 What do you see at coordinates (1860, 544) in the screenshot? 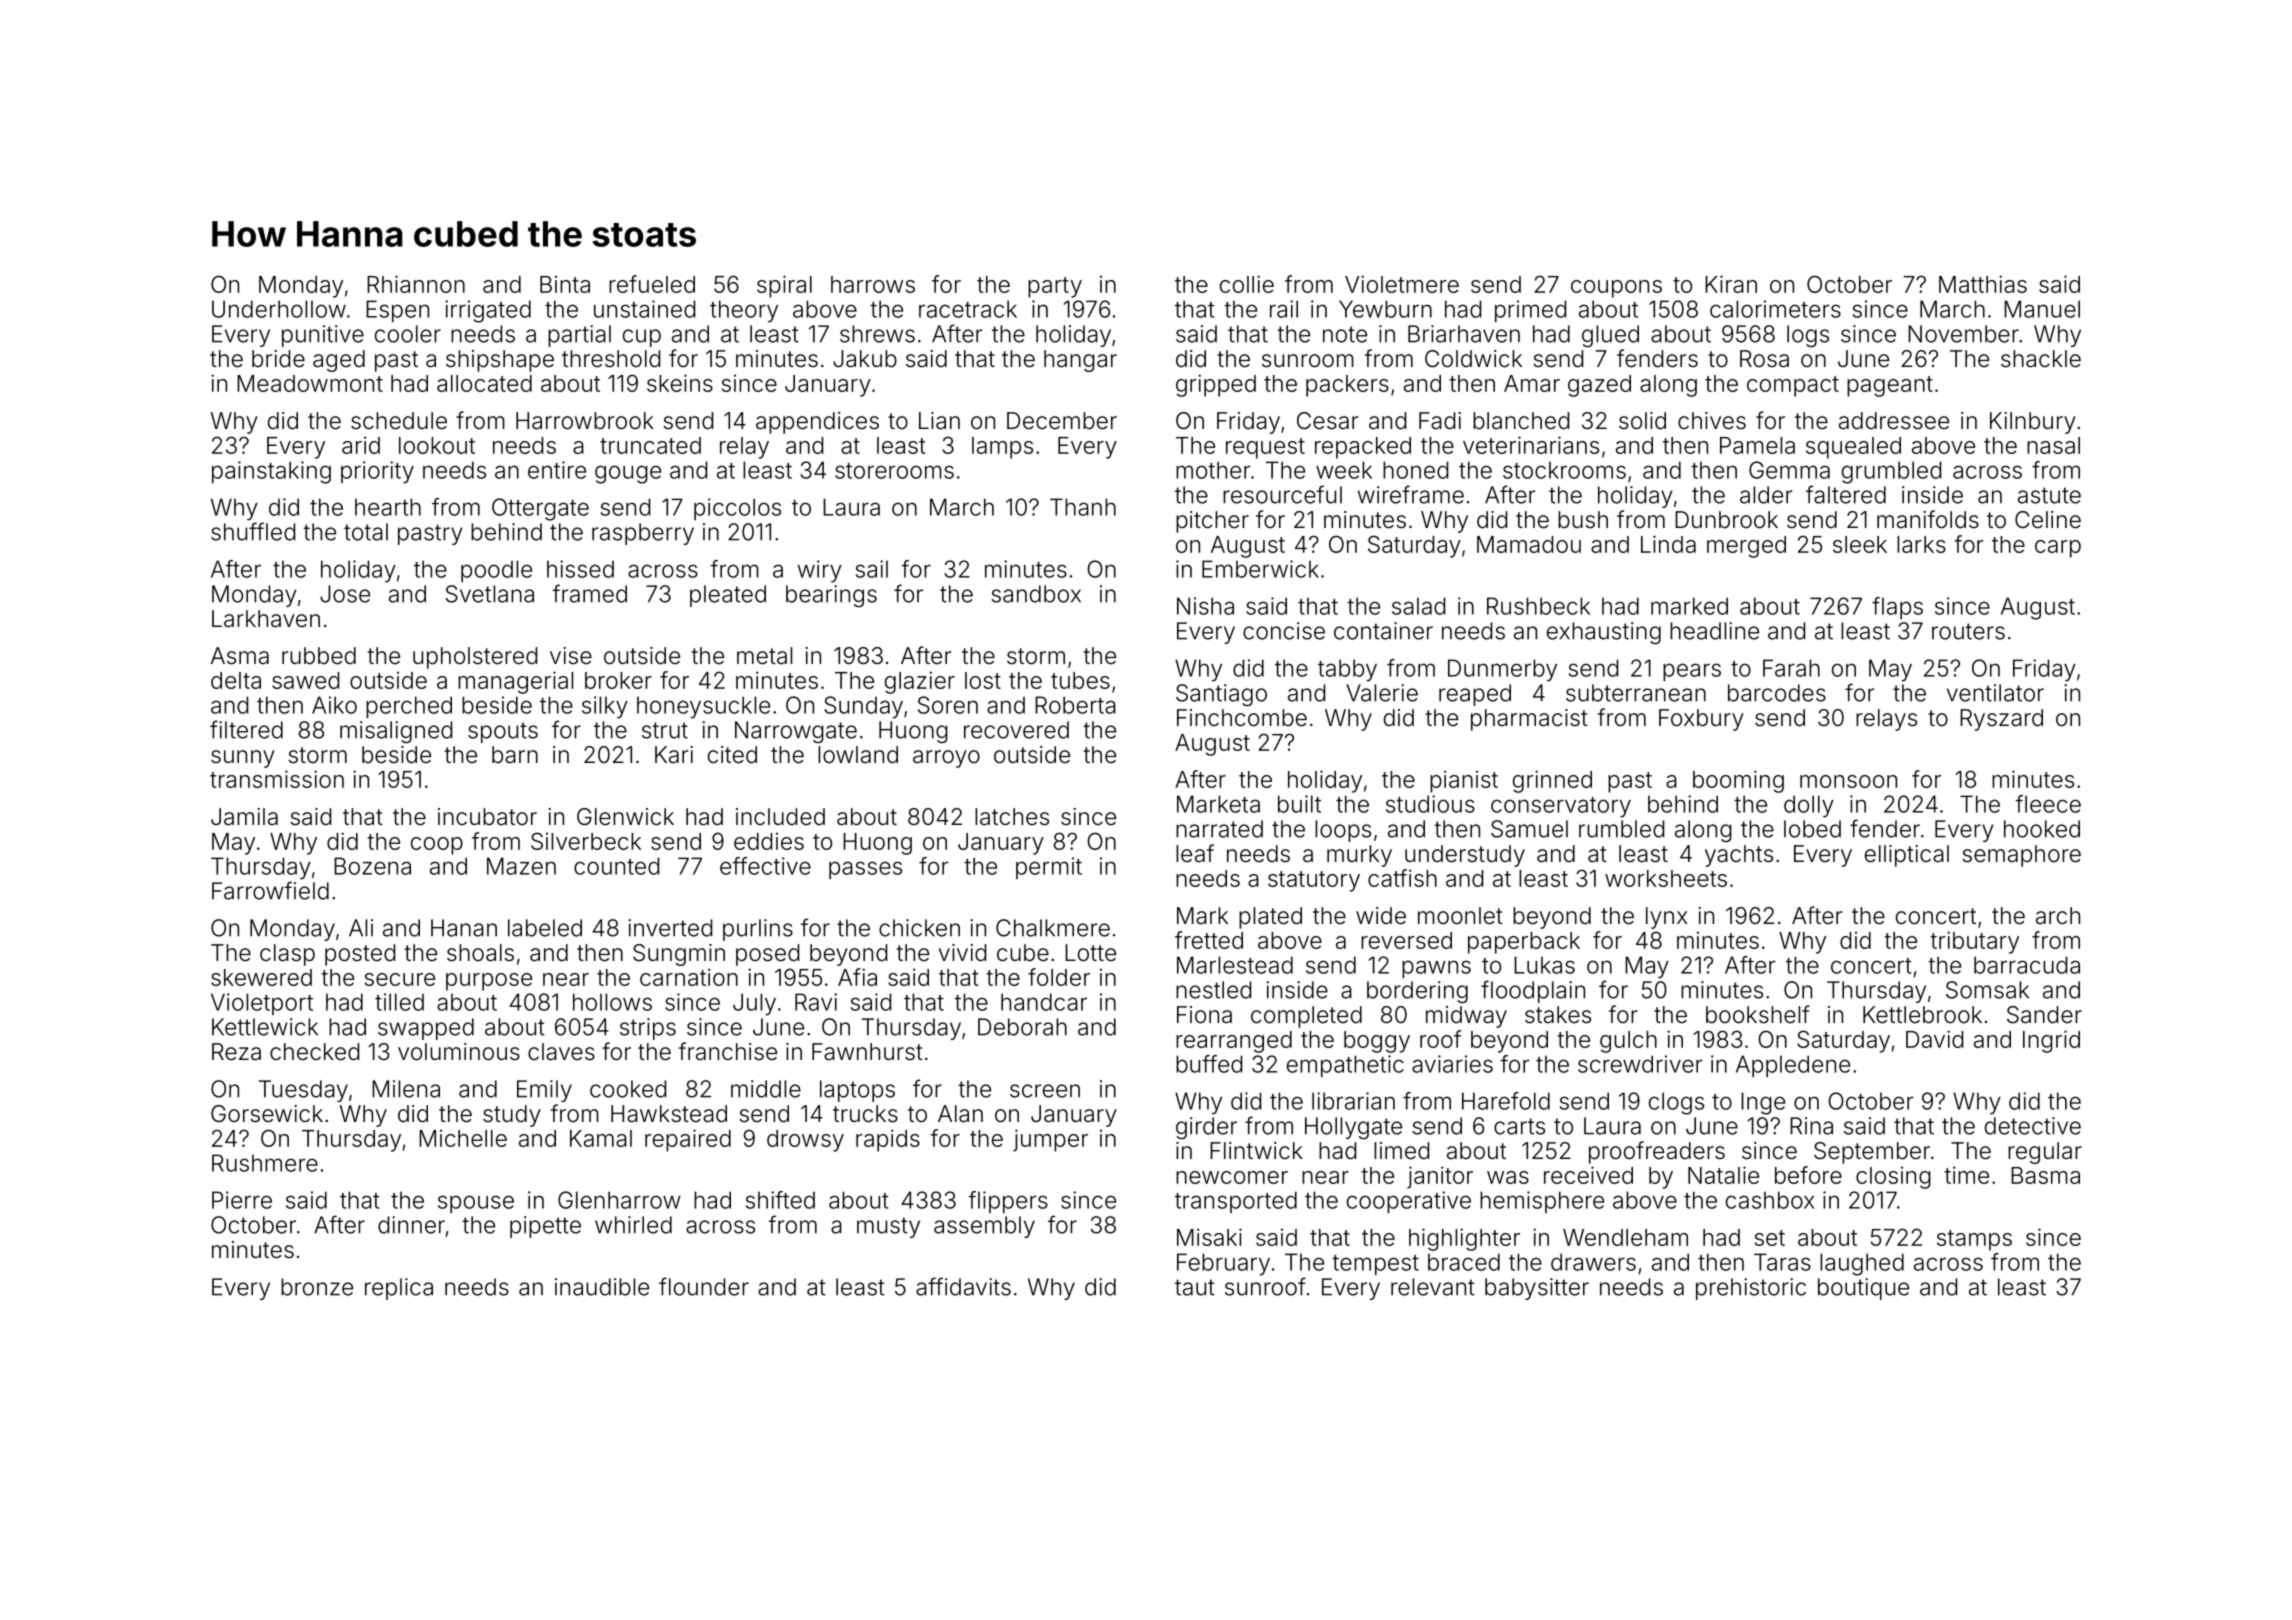
I see `sleek` at bounding box center [1860, 544].
